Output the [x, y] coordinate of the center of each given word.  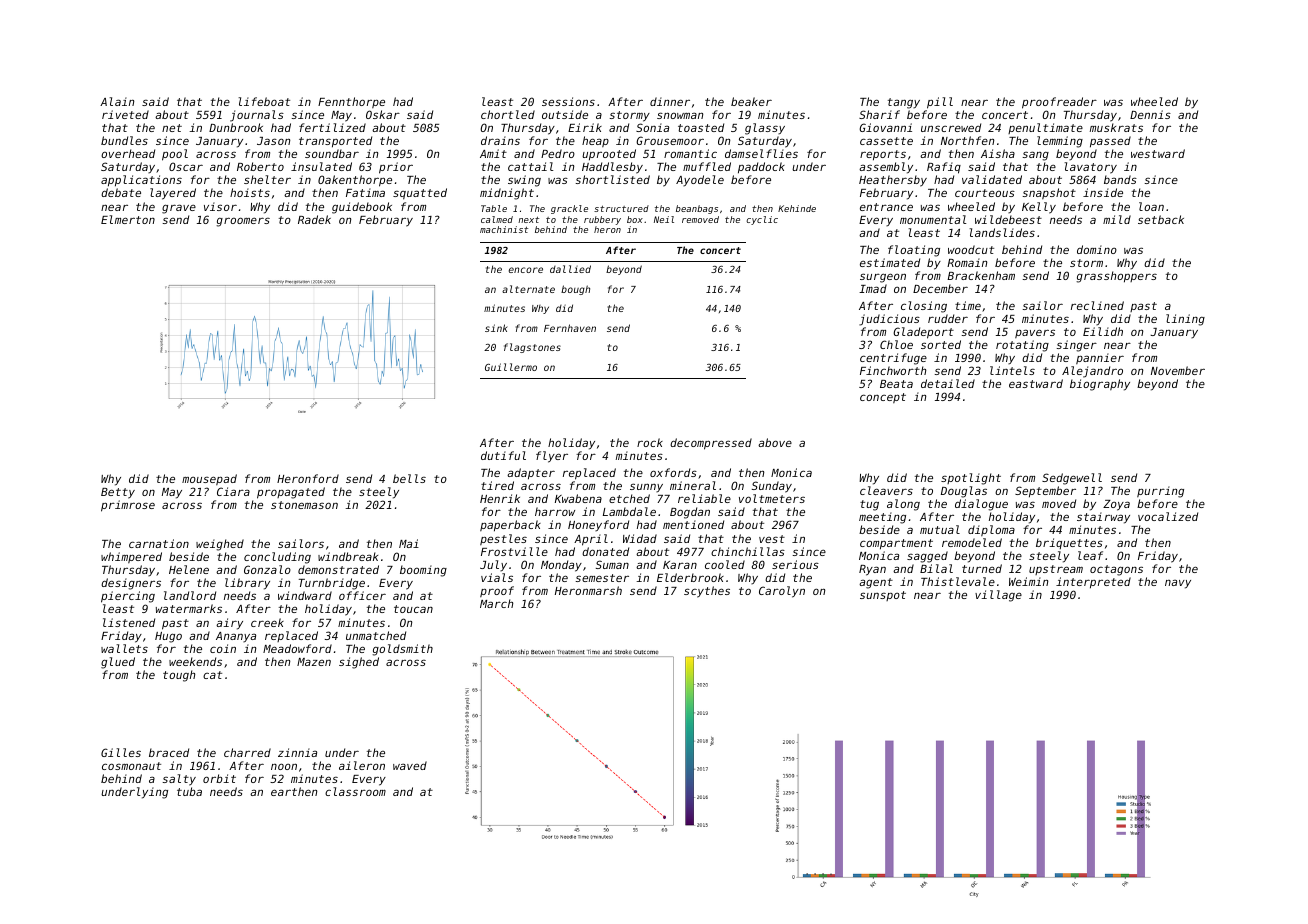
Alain [117, 101]
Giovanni [885, 127]
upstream [1056, 570]
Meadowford [297, 648]
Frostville [514, 551]
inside [1103, 192]
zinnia [297, 752]
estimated [890, 262]
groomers [243, 222]
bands [1120, 179]
